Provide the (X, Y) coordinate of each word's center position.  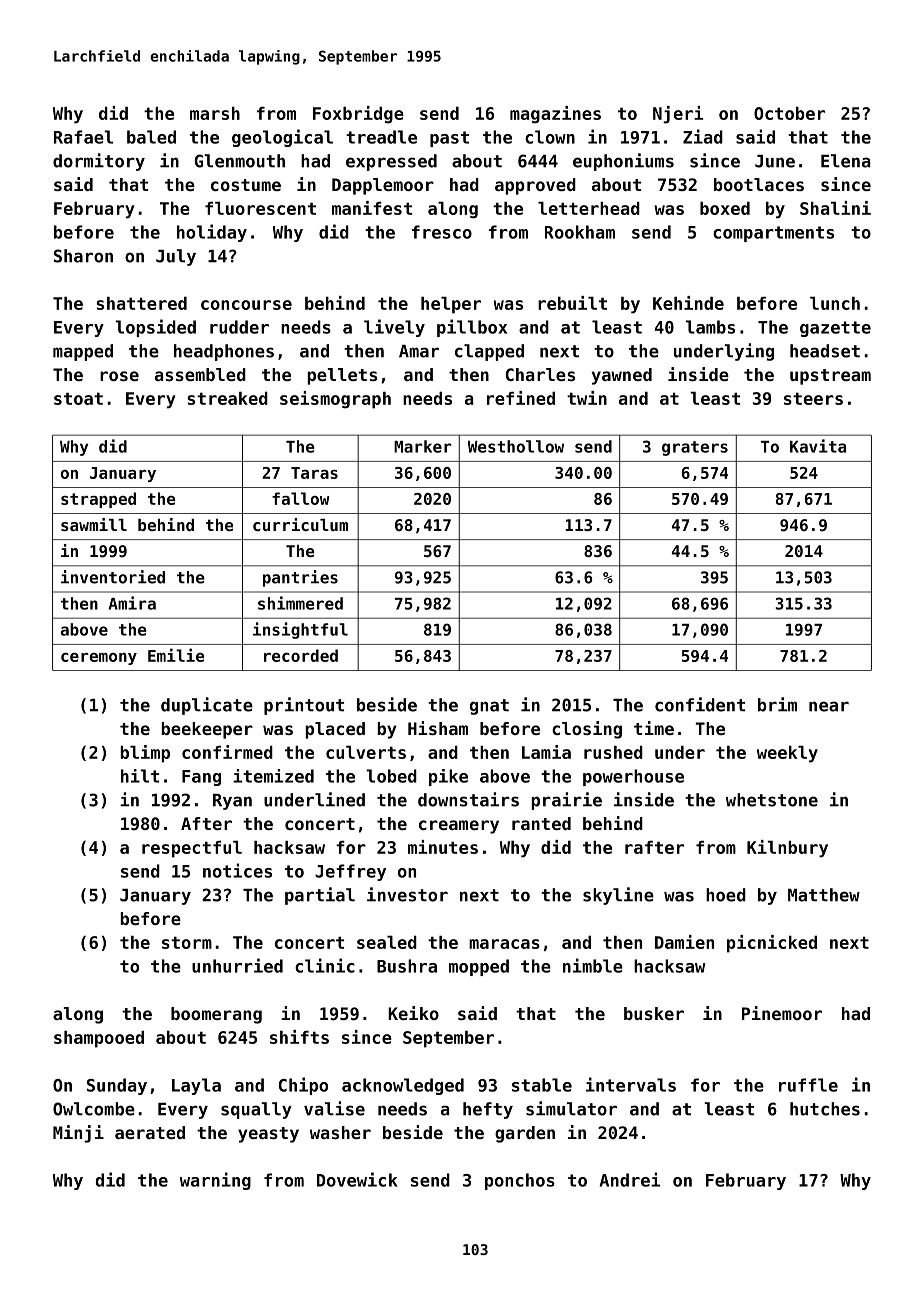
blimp (145, 754)
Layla (196, 1086)
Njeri (678, 115)
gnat (489, 707)
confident (700, 704)
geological (282, 138)
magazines (555, 115)
